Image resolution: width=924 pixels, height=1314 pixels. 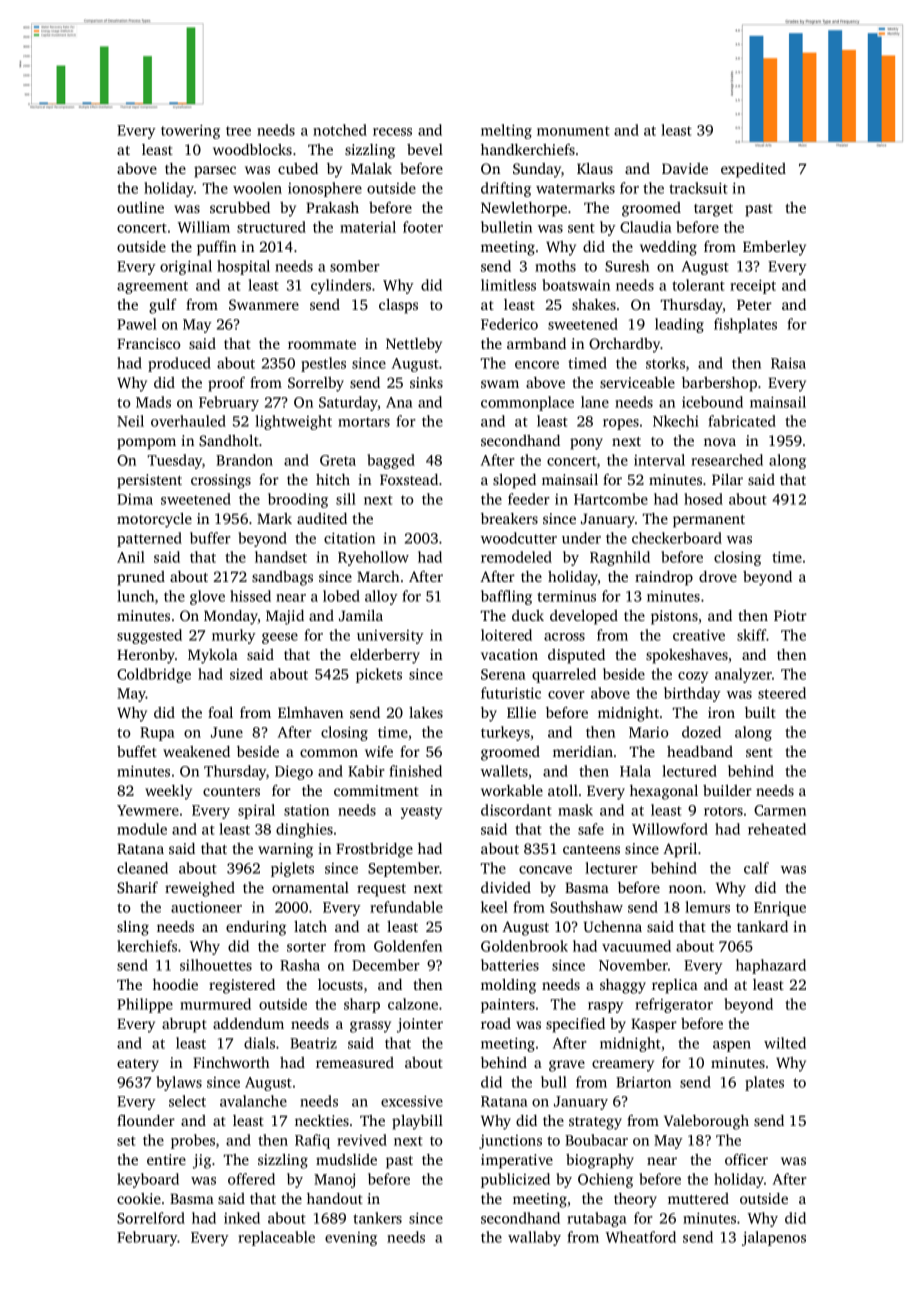 I want to click on warning, so click(x=285, y=850).
